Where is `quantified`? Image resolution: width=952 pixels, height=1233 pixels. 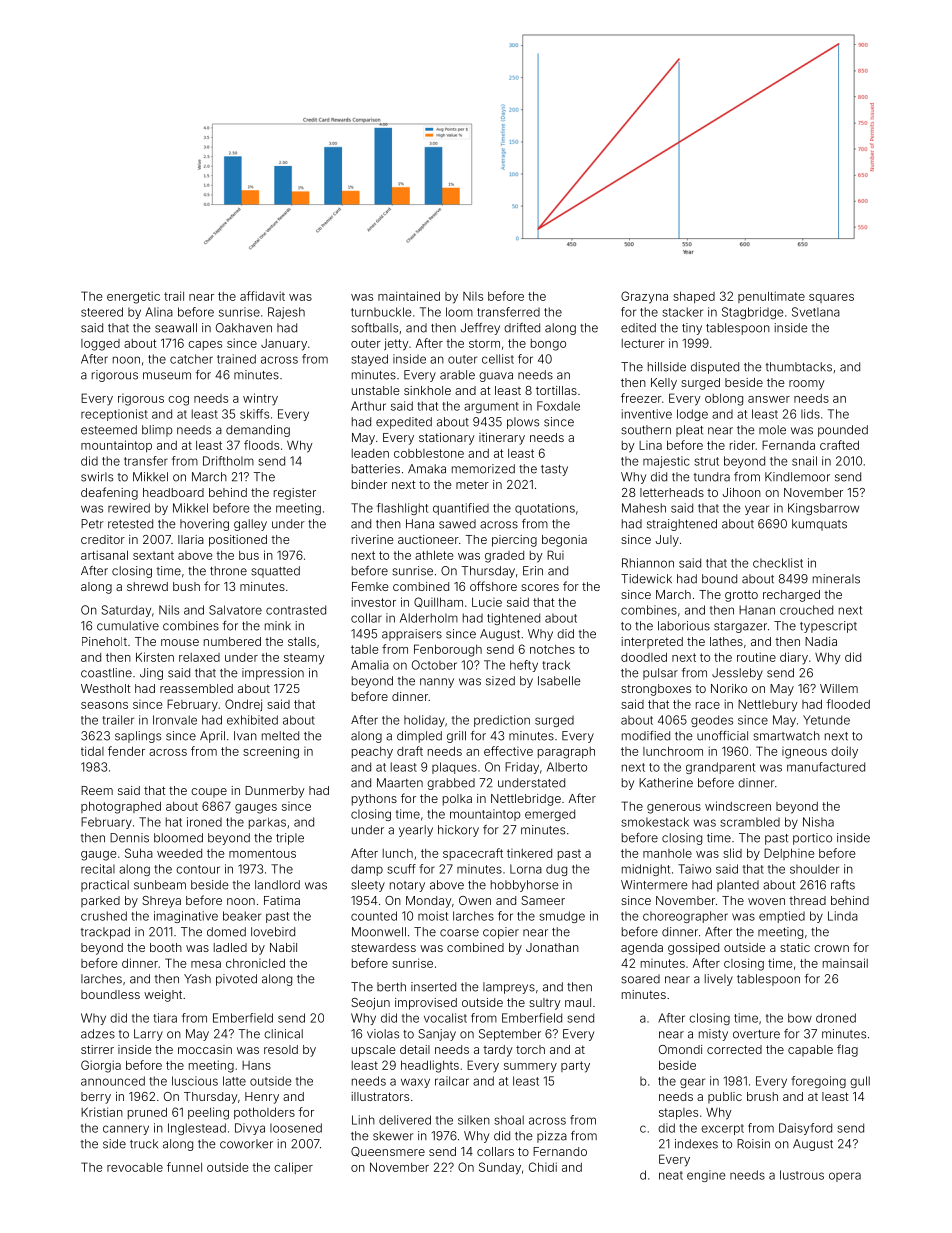
quantified is located at coordinates (461, 509).
